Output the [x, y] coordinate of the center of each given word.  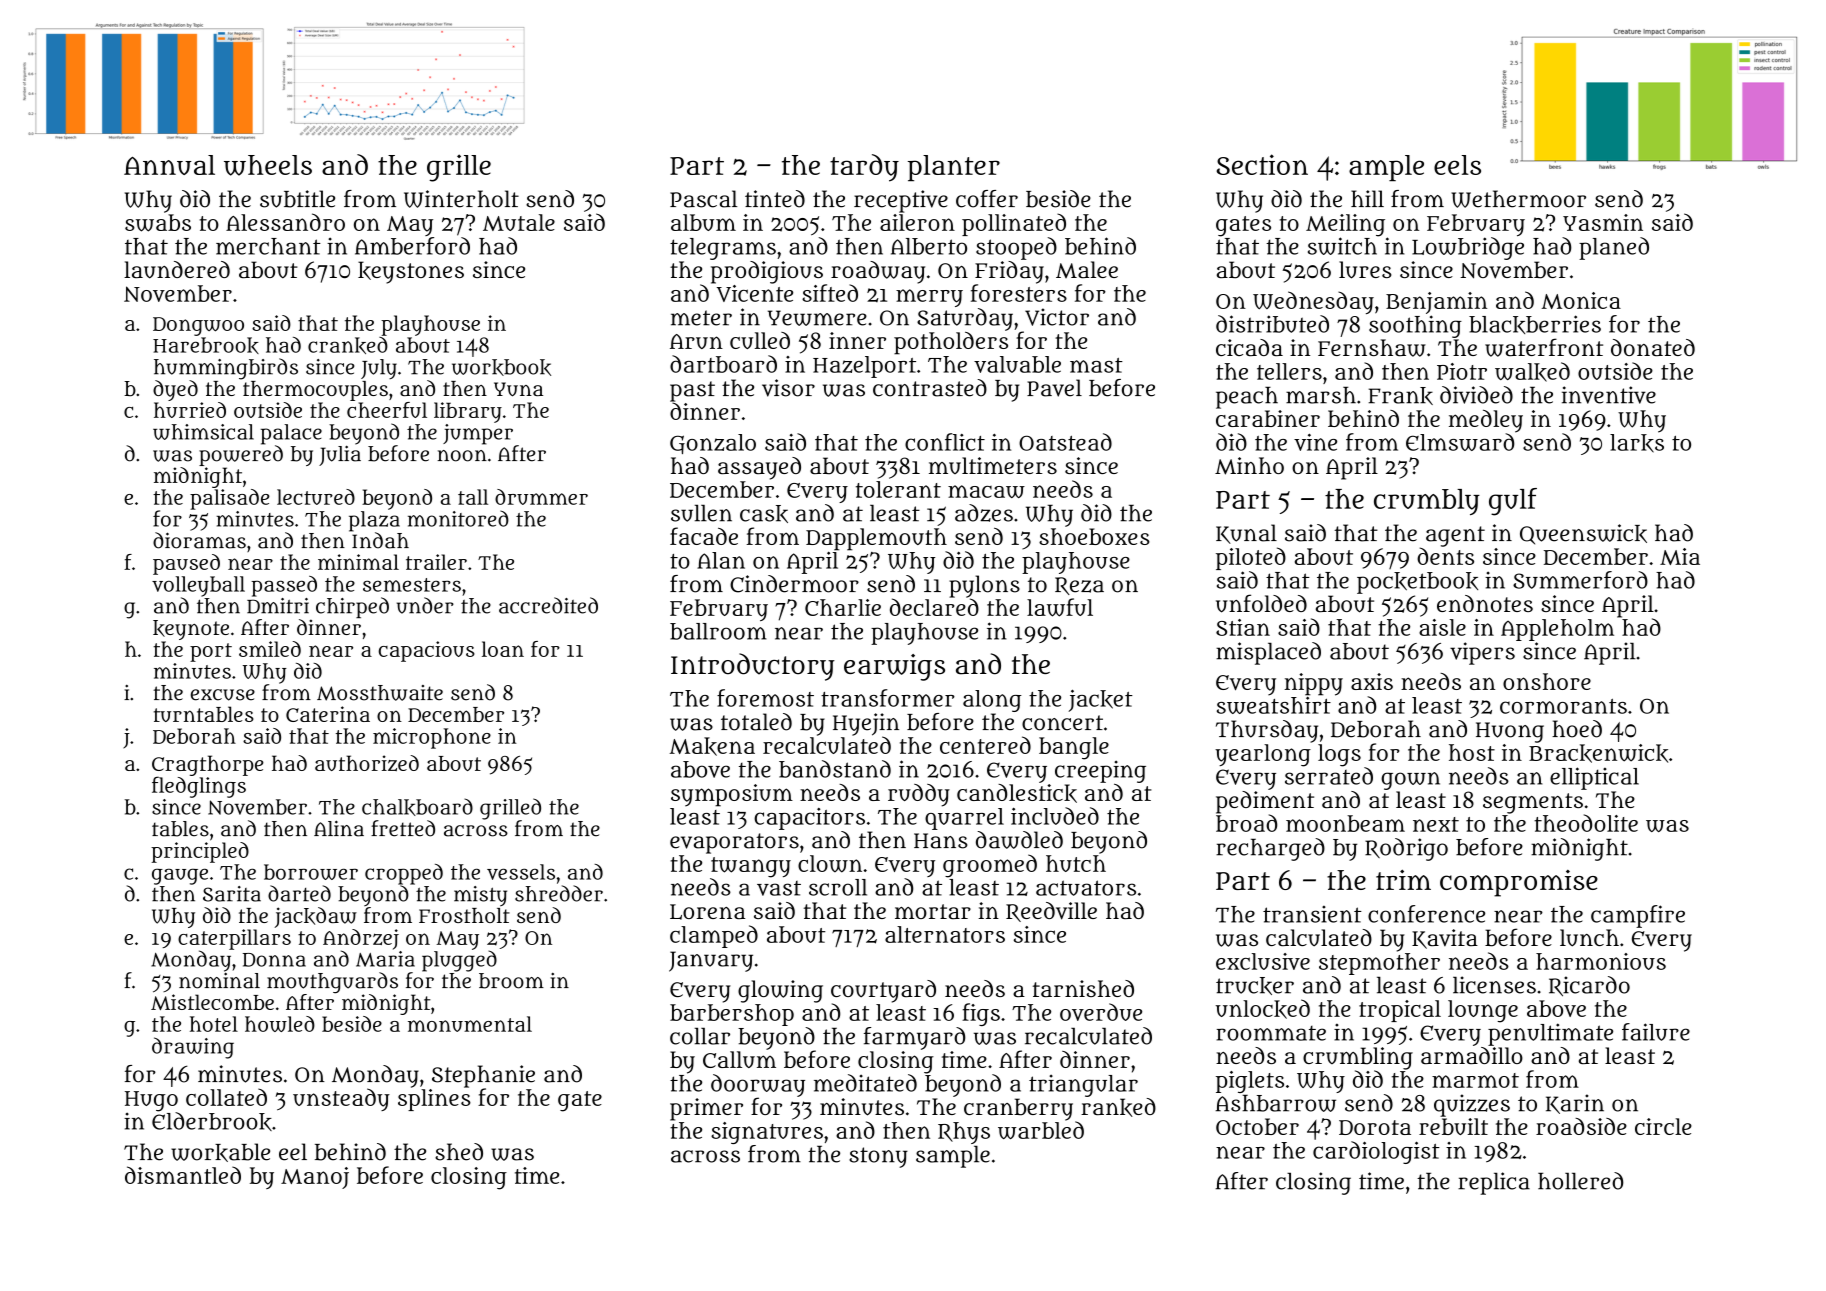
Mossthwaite [380, 693]
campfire [1638, 916]
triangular [1083, 1085]
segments [1533, 803]
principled [200, 852]
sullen [701, 513]
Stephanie [483, 1076]
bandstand [835, 769]
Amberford [412, 246]
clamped [714, 936]
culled [760, 340]
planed [1614, 248]
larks [1637, 443]
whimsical [203, 432]
